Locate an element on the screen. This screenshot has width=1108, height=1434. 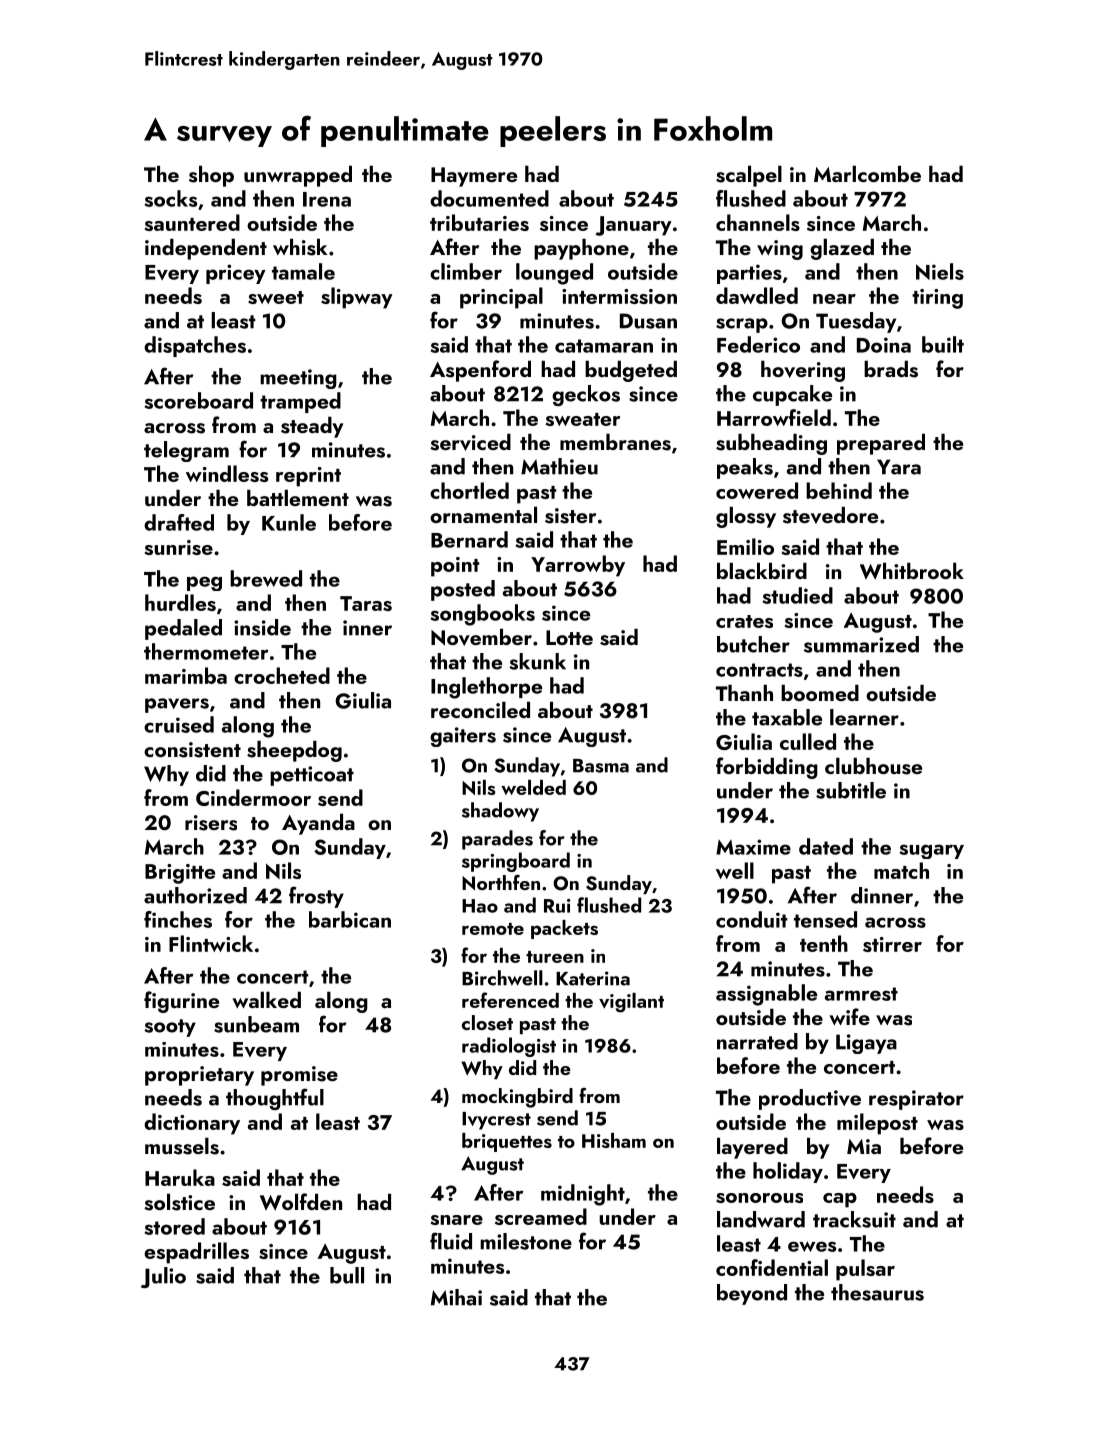
referenced is located at coordinates (510, 1000).
